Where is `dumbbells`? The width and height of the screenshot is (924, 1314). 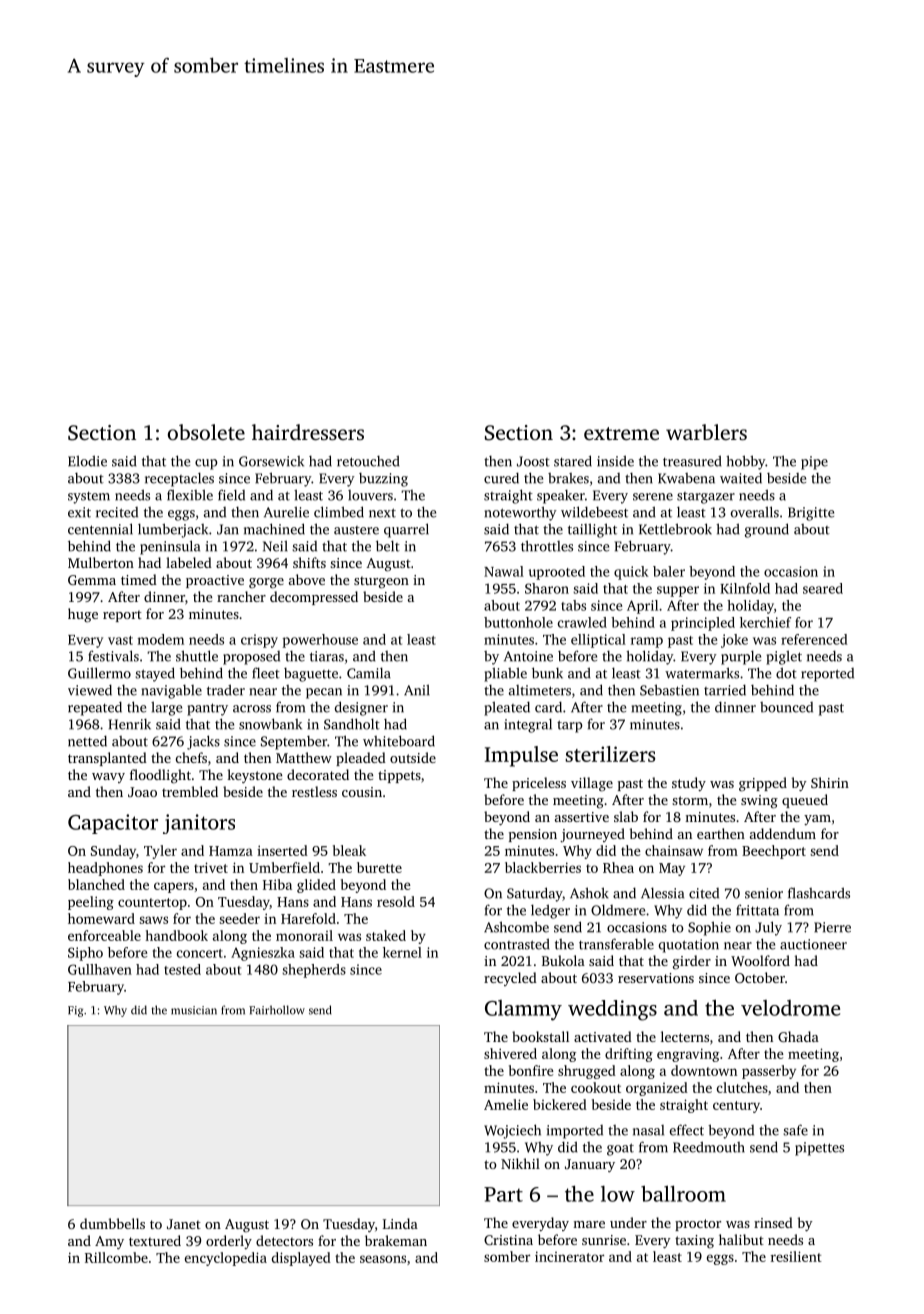
dumbbells is located at coordinates (112, 1223).
